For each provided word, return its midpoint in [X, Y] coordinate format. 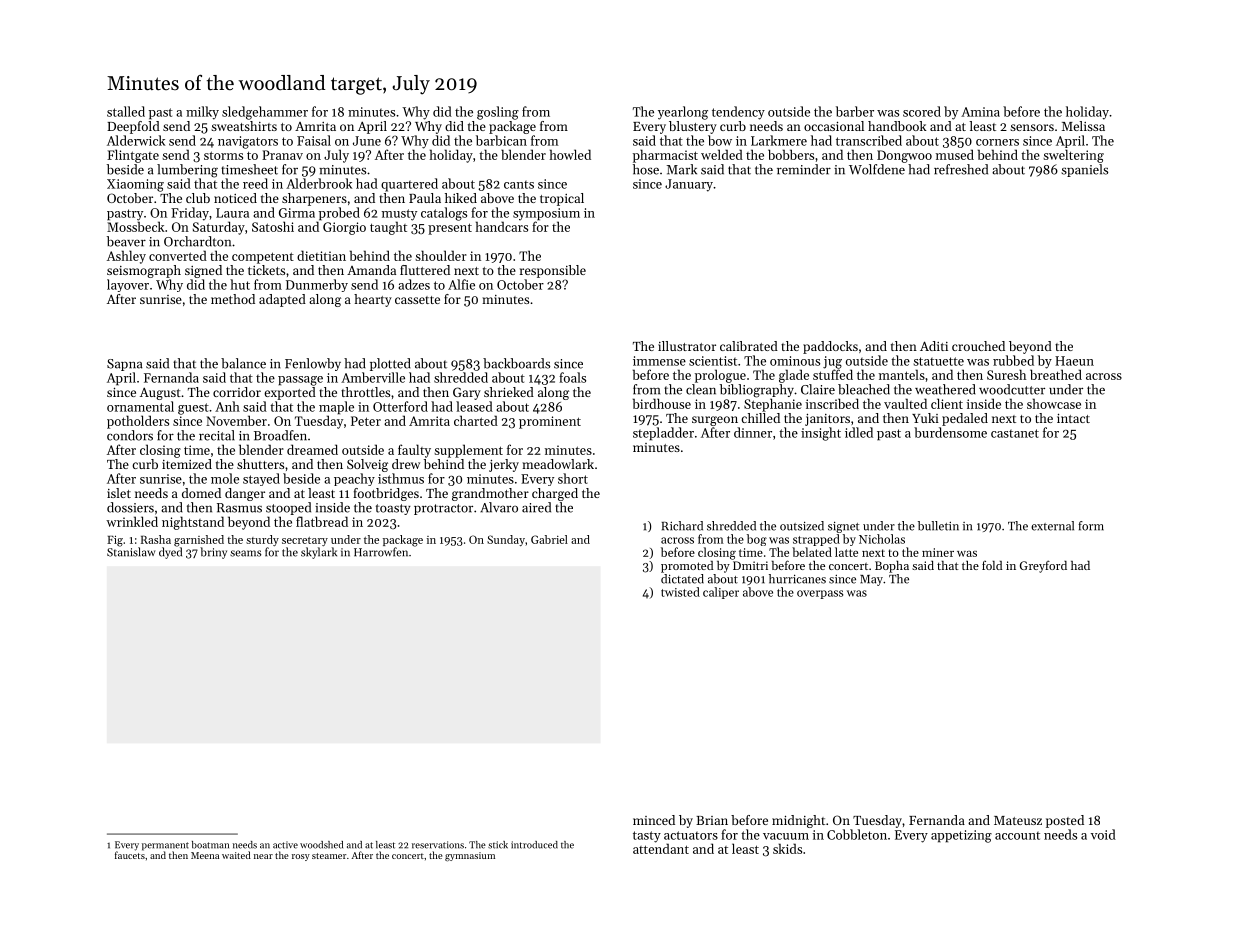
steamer [329, 856]
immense [659, 361]
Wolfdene [877, 169]
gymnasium [470, 856]
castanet [1015, 433]
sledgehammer [265, 113]
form [1091, 526]
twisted [680, 592]
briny [213, 553]
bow [720, 140]
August [160, 393]
